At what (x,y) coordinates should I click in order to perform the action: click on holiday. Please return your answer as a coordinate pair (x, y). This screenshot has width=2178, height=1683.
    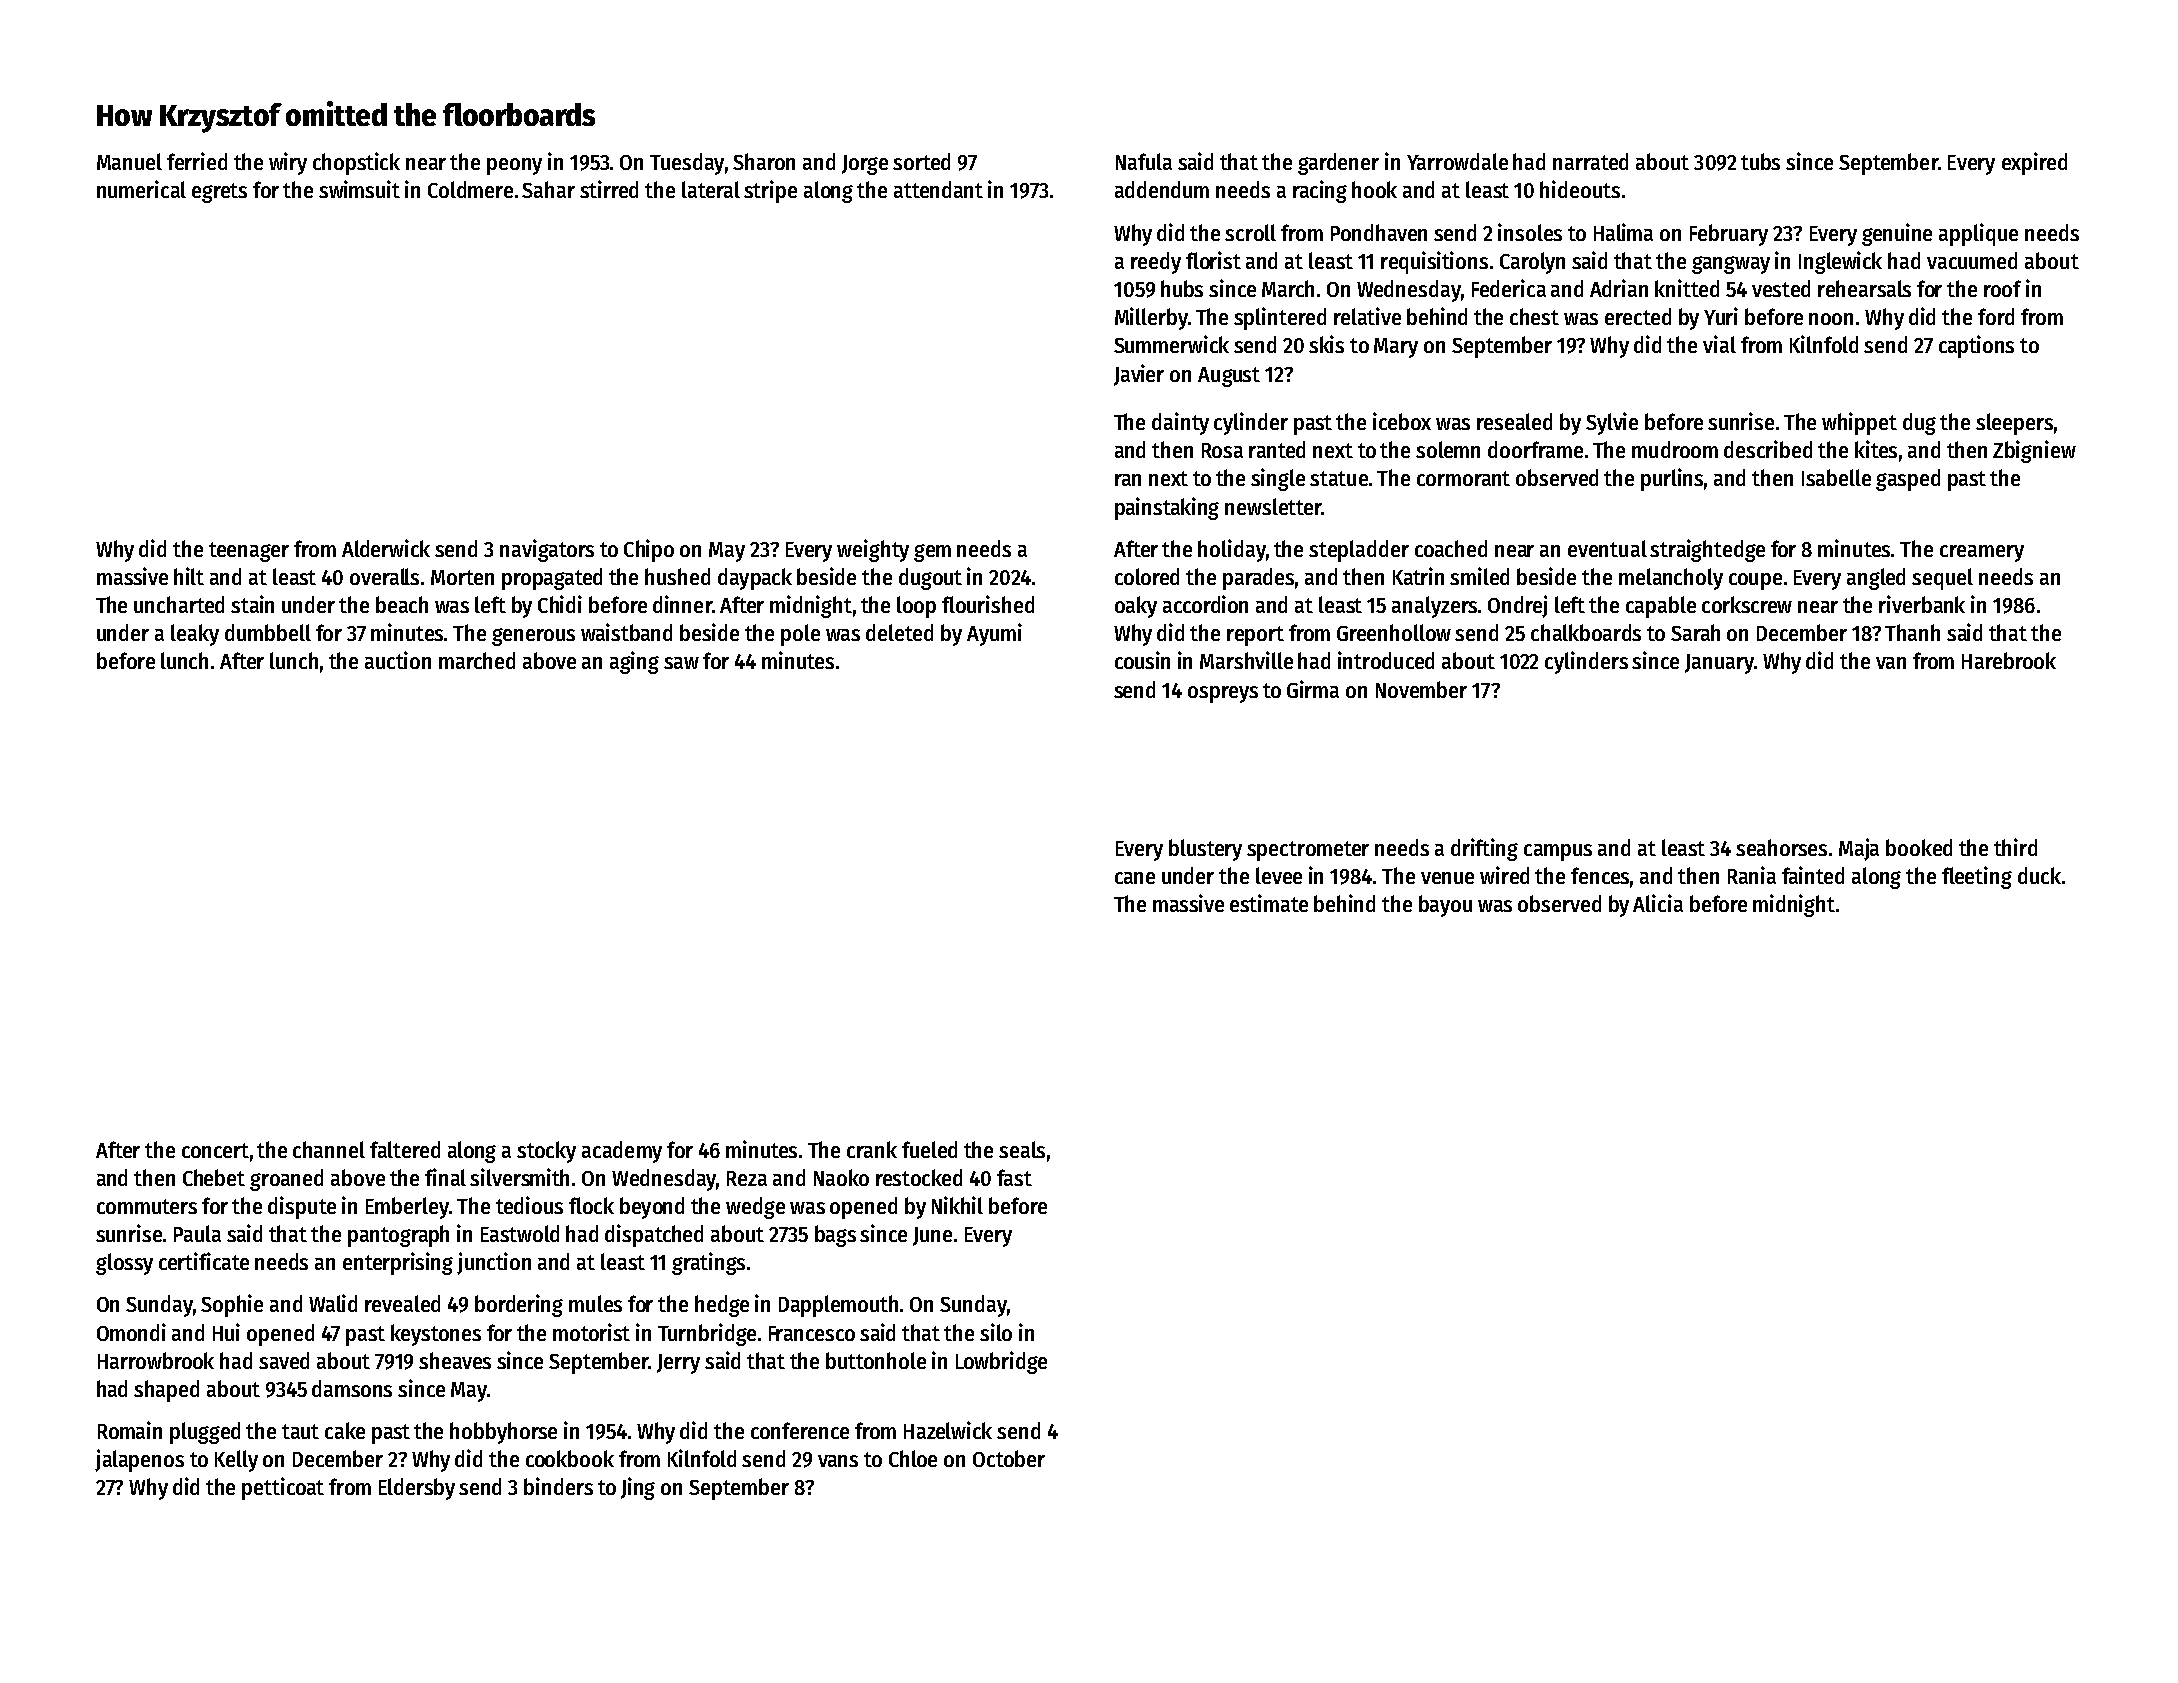
    Looking at the image, I should click on (1232, 550).
